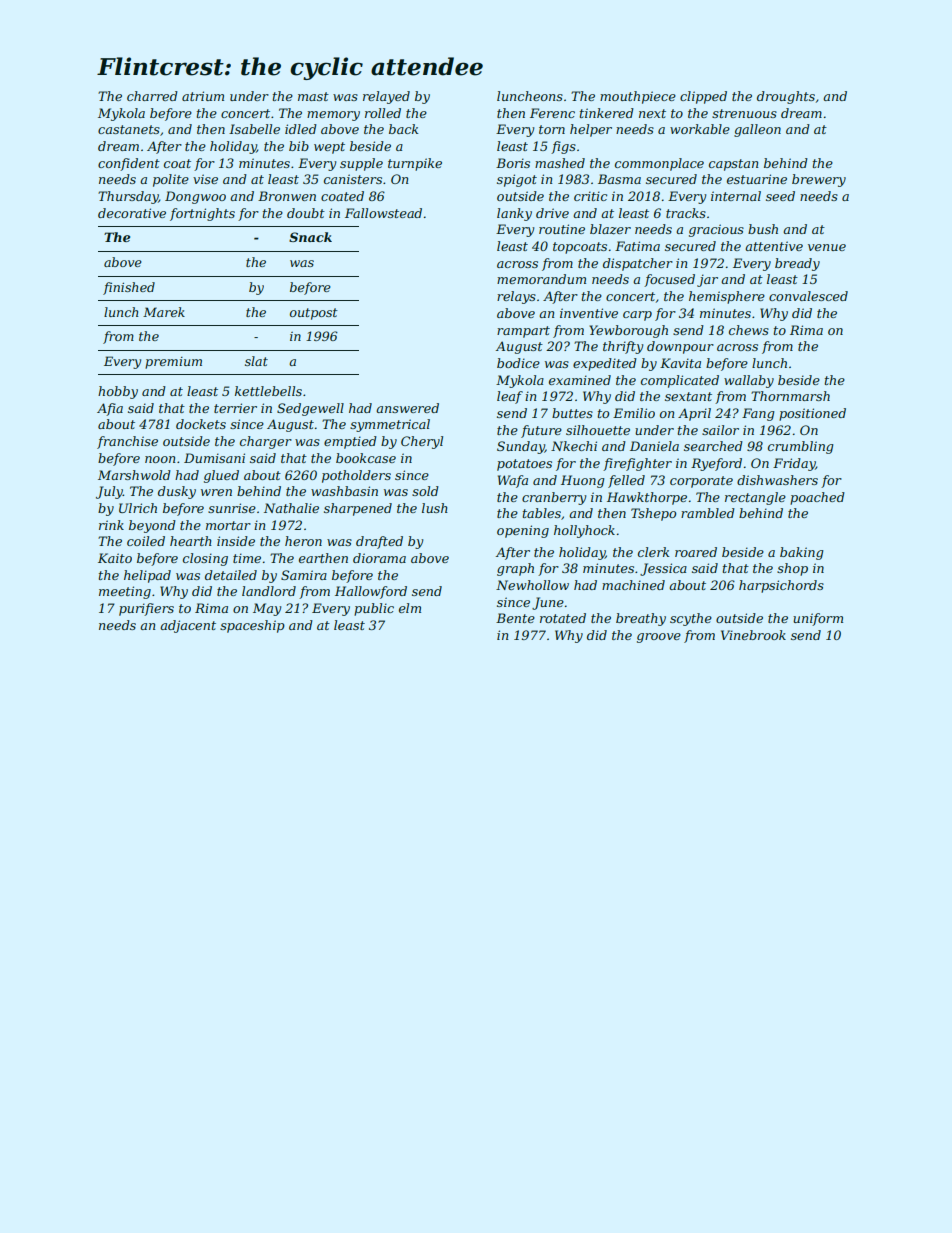 The width and height of the image is (952, 1233). Describe the element at coordinates (152, 96) in the image. I see `charred` at that location.
